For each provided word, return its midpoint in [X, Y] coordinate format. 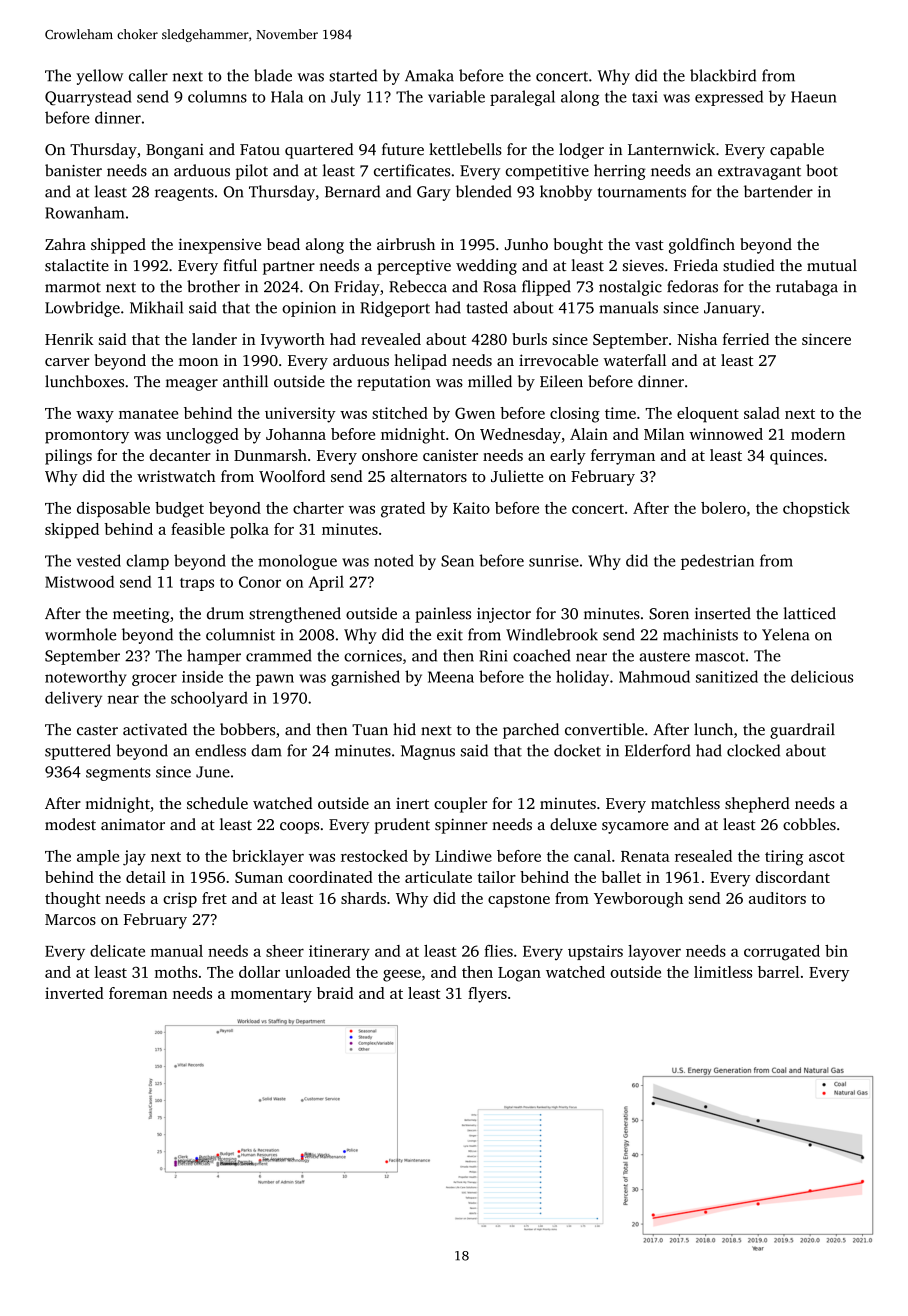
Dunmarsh [270, 455]
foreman [138, 993]
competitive [547, 172]
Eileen [561, 381]
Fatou [260, 149]
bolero [723, 508]
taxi [645, 97]
